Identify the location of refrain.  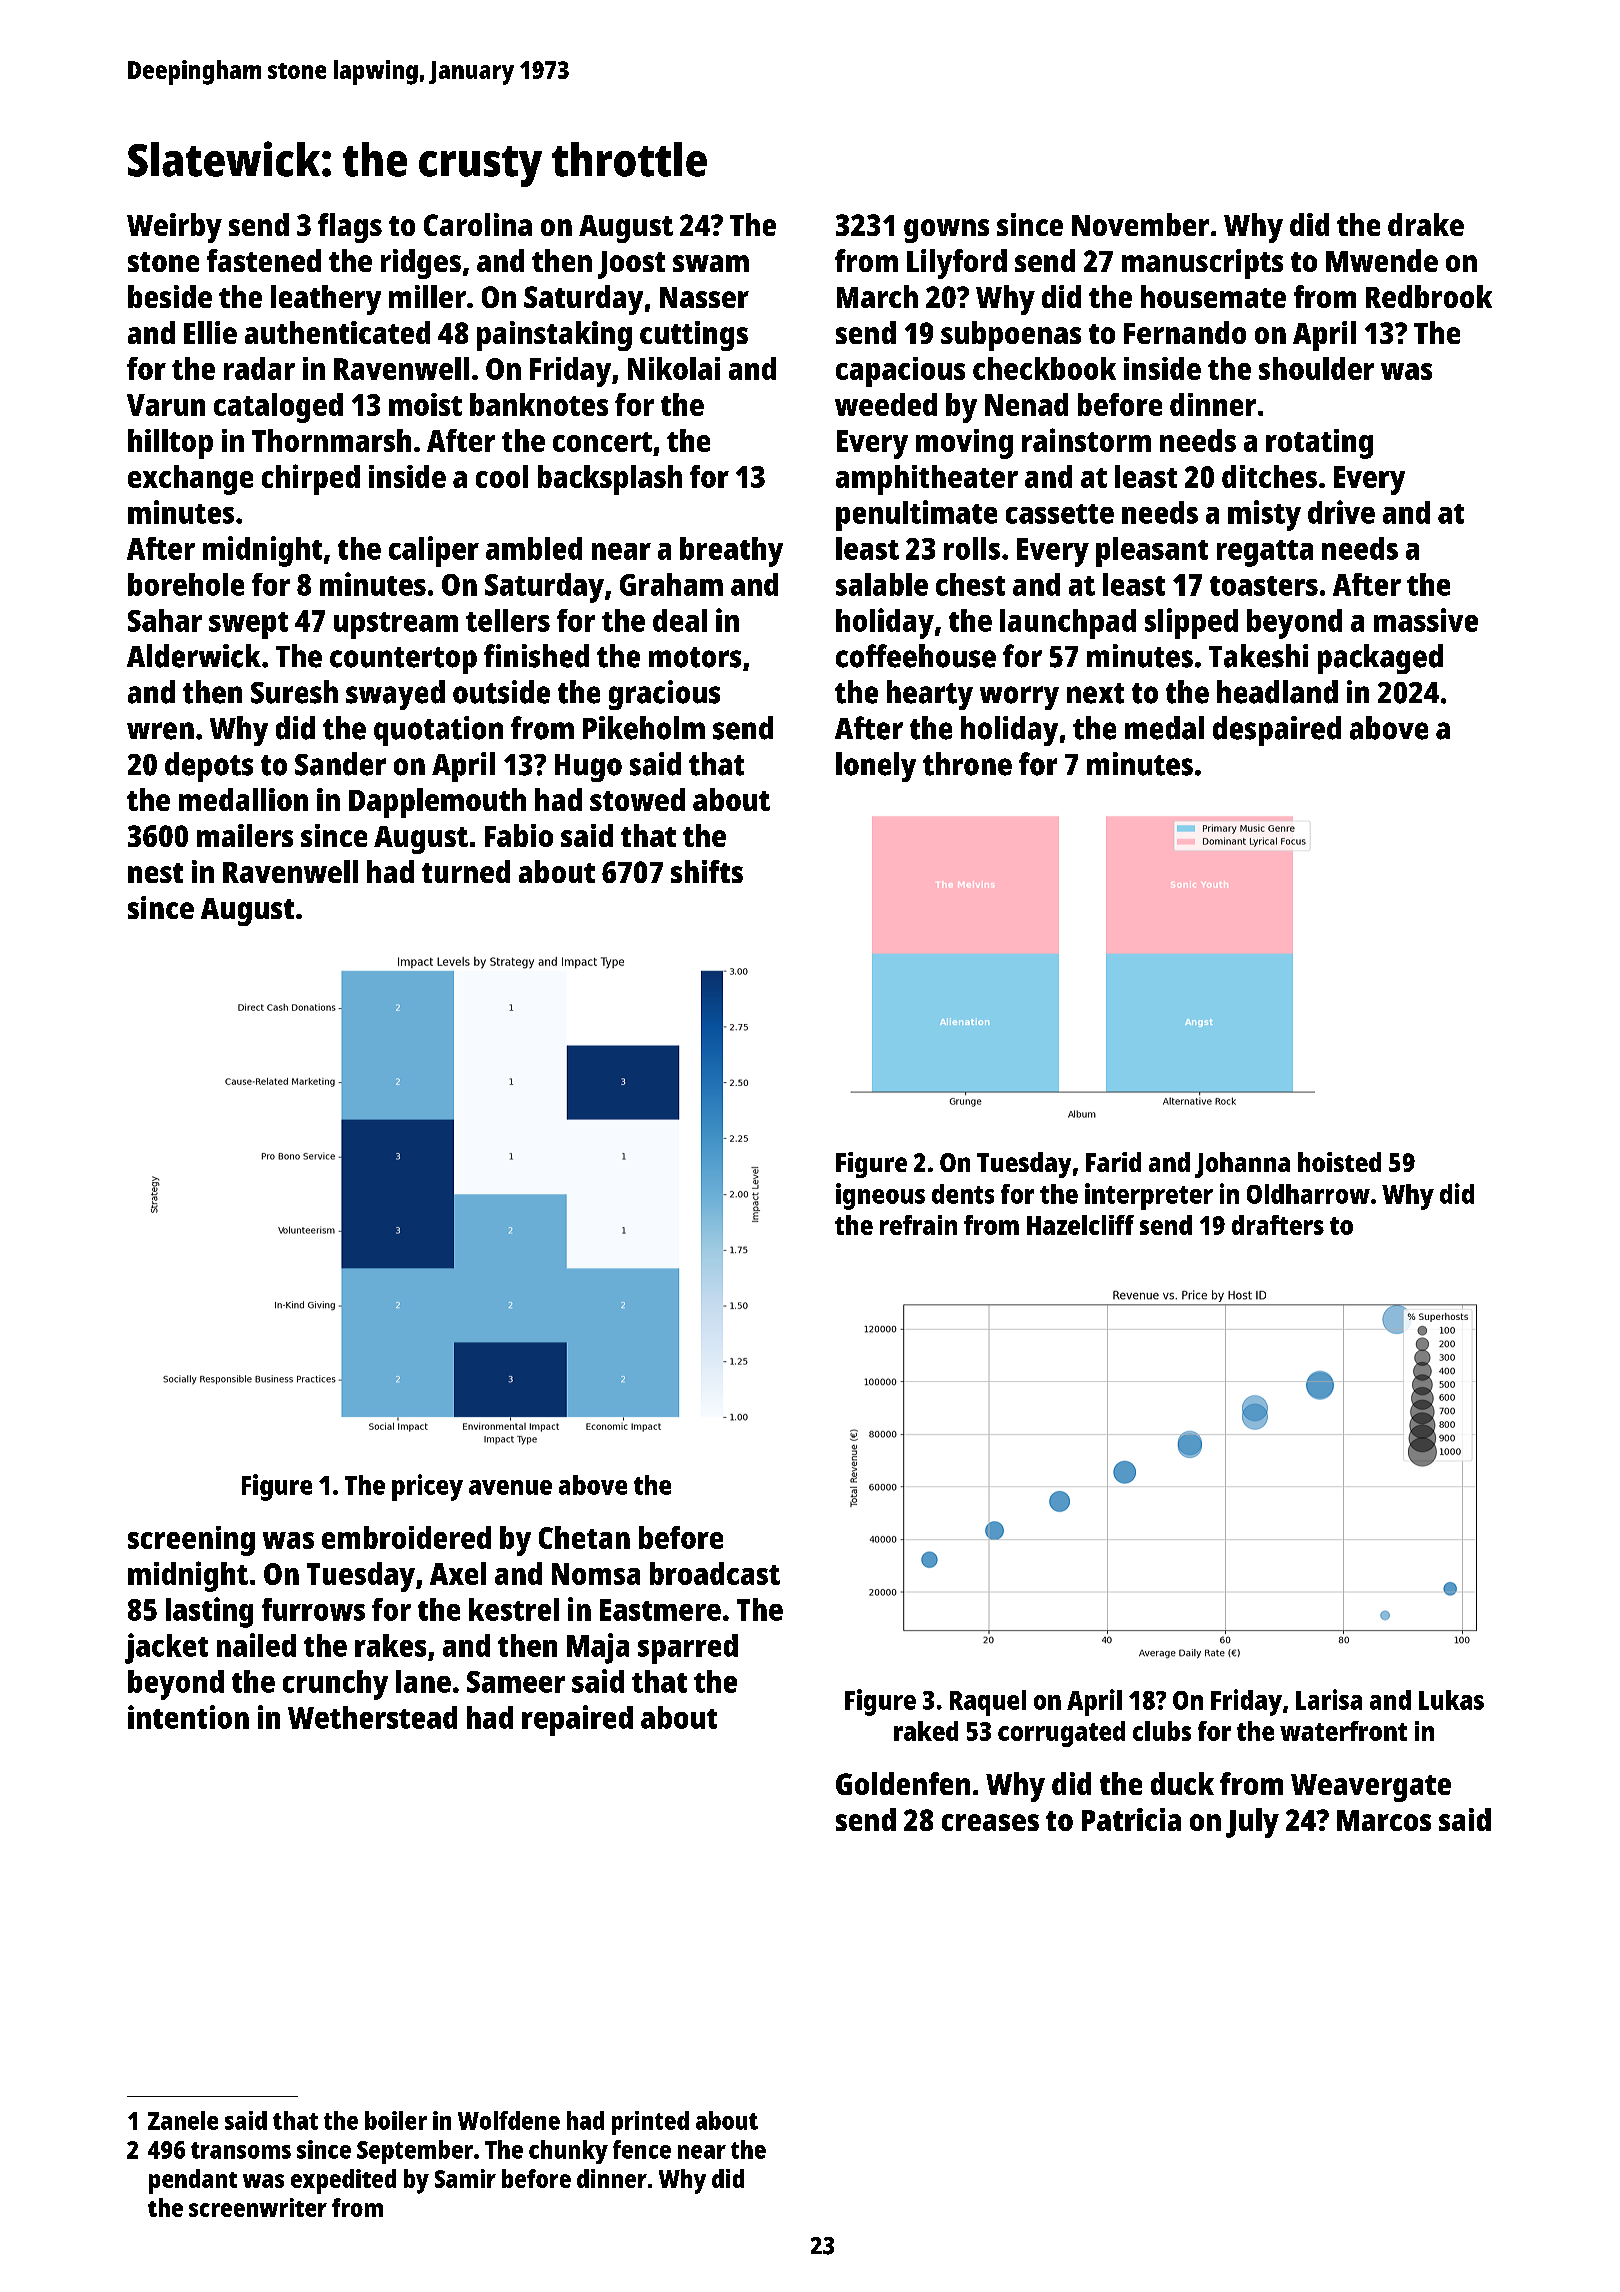
(918, 1225).
